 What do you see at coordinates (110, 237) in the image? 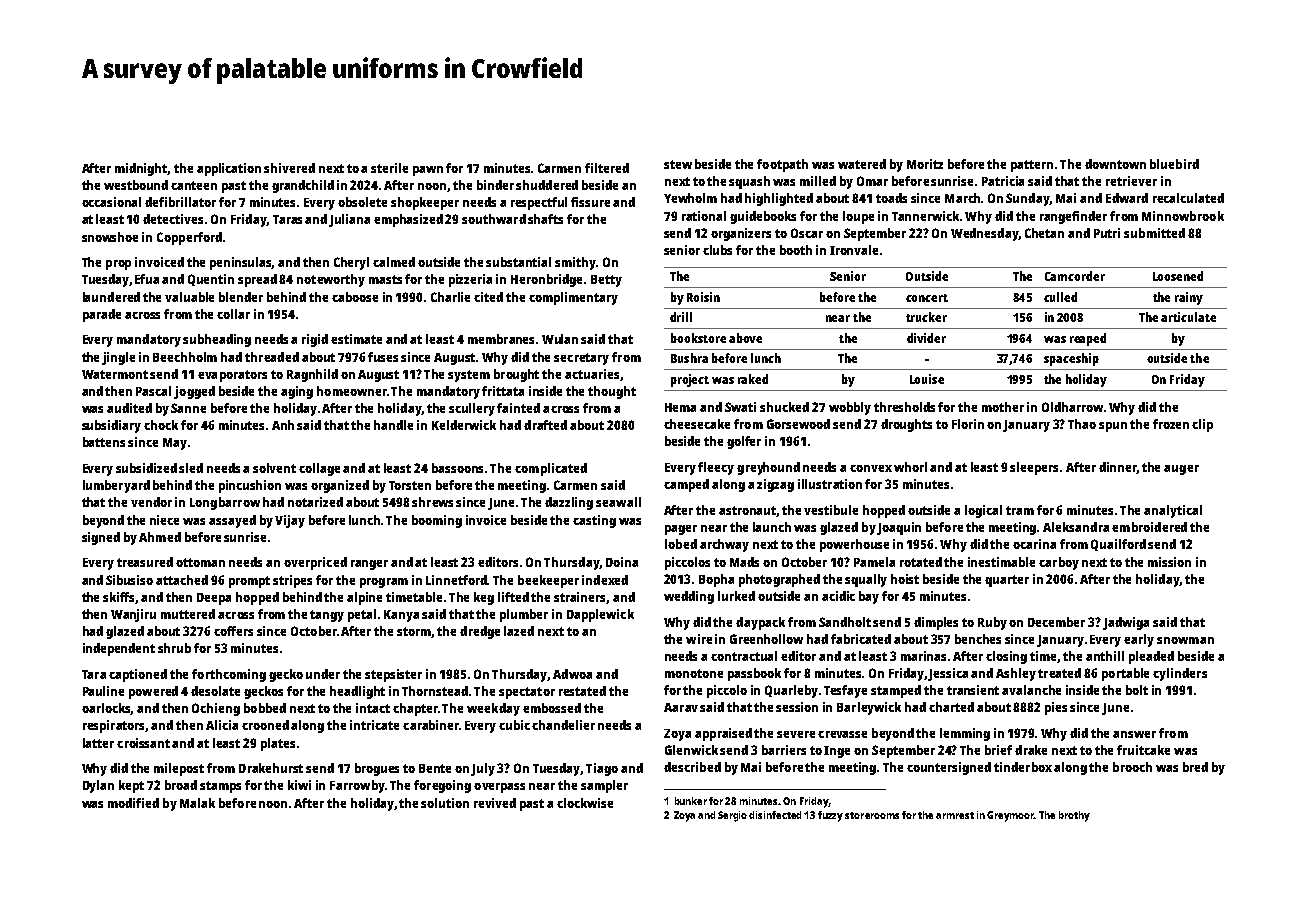
I see `snowshoe` at bounding box center [110, 237].
